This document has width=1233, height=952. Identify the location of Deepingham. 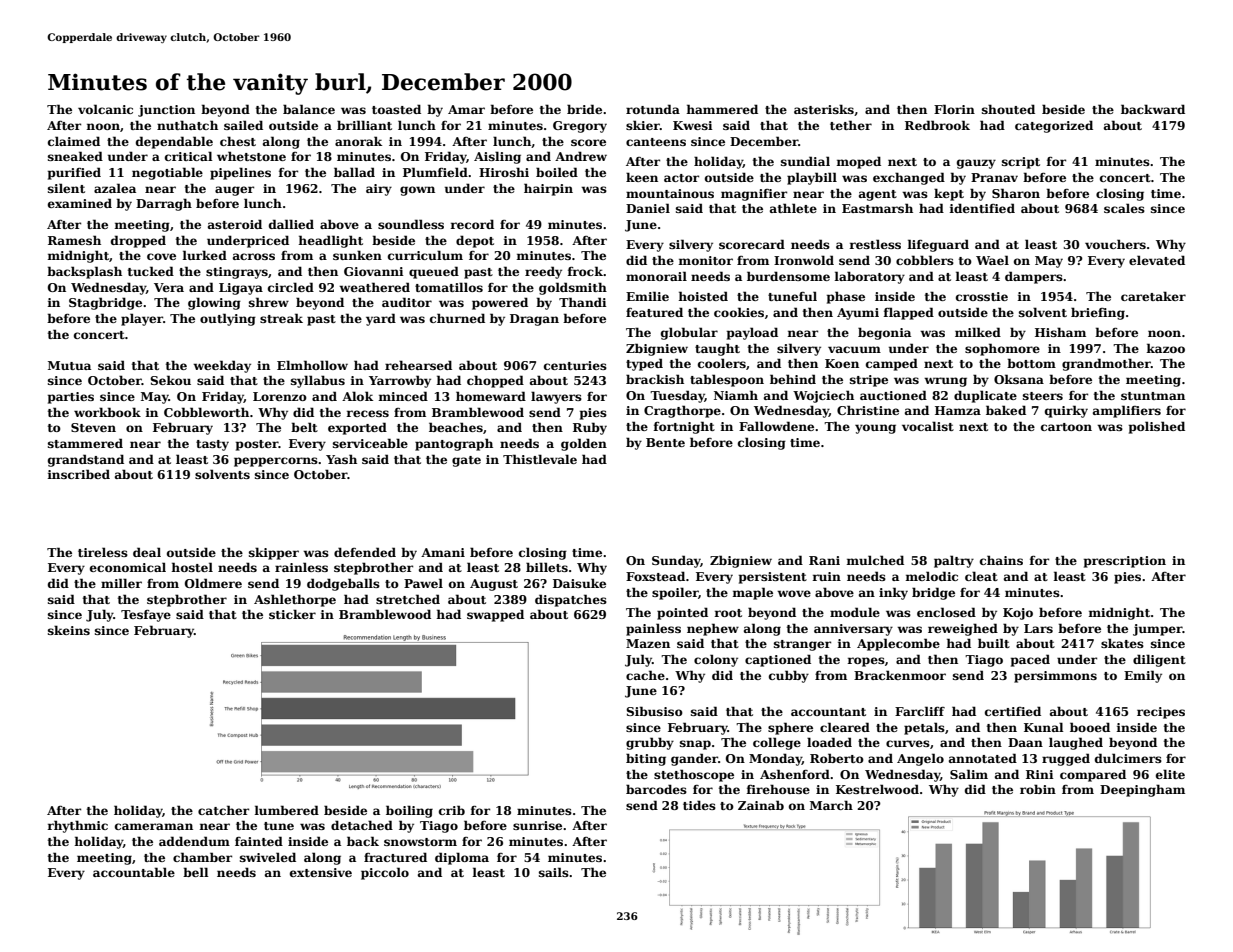
(1142, 790).
